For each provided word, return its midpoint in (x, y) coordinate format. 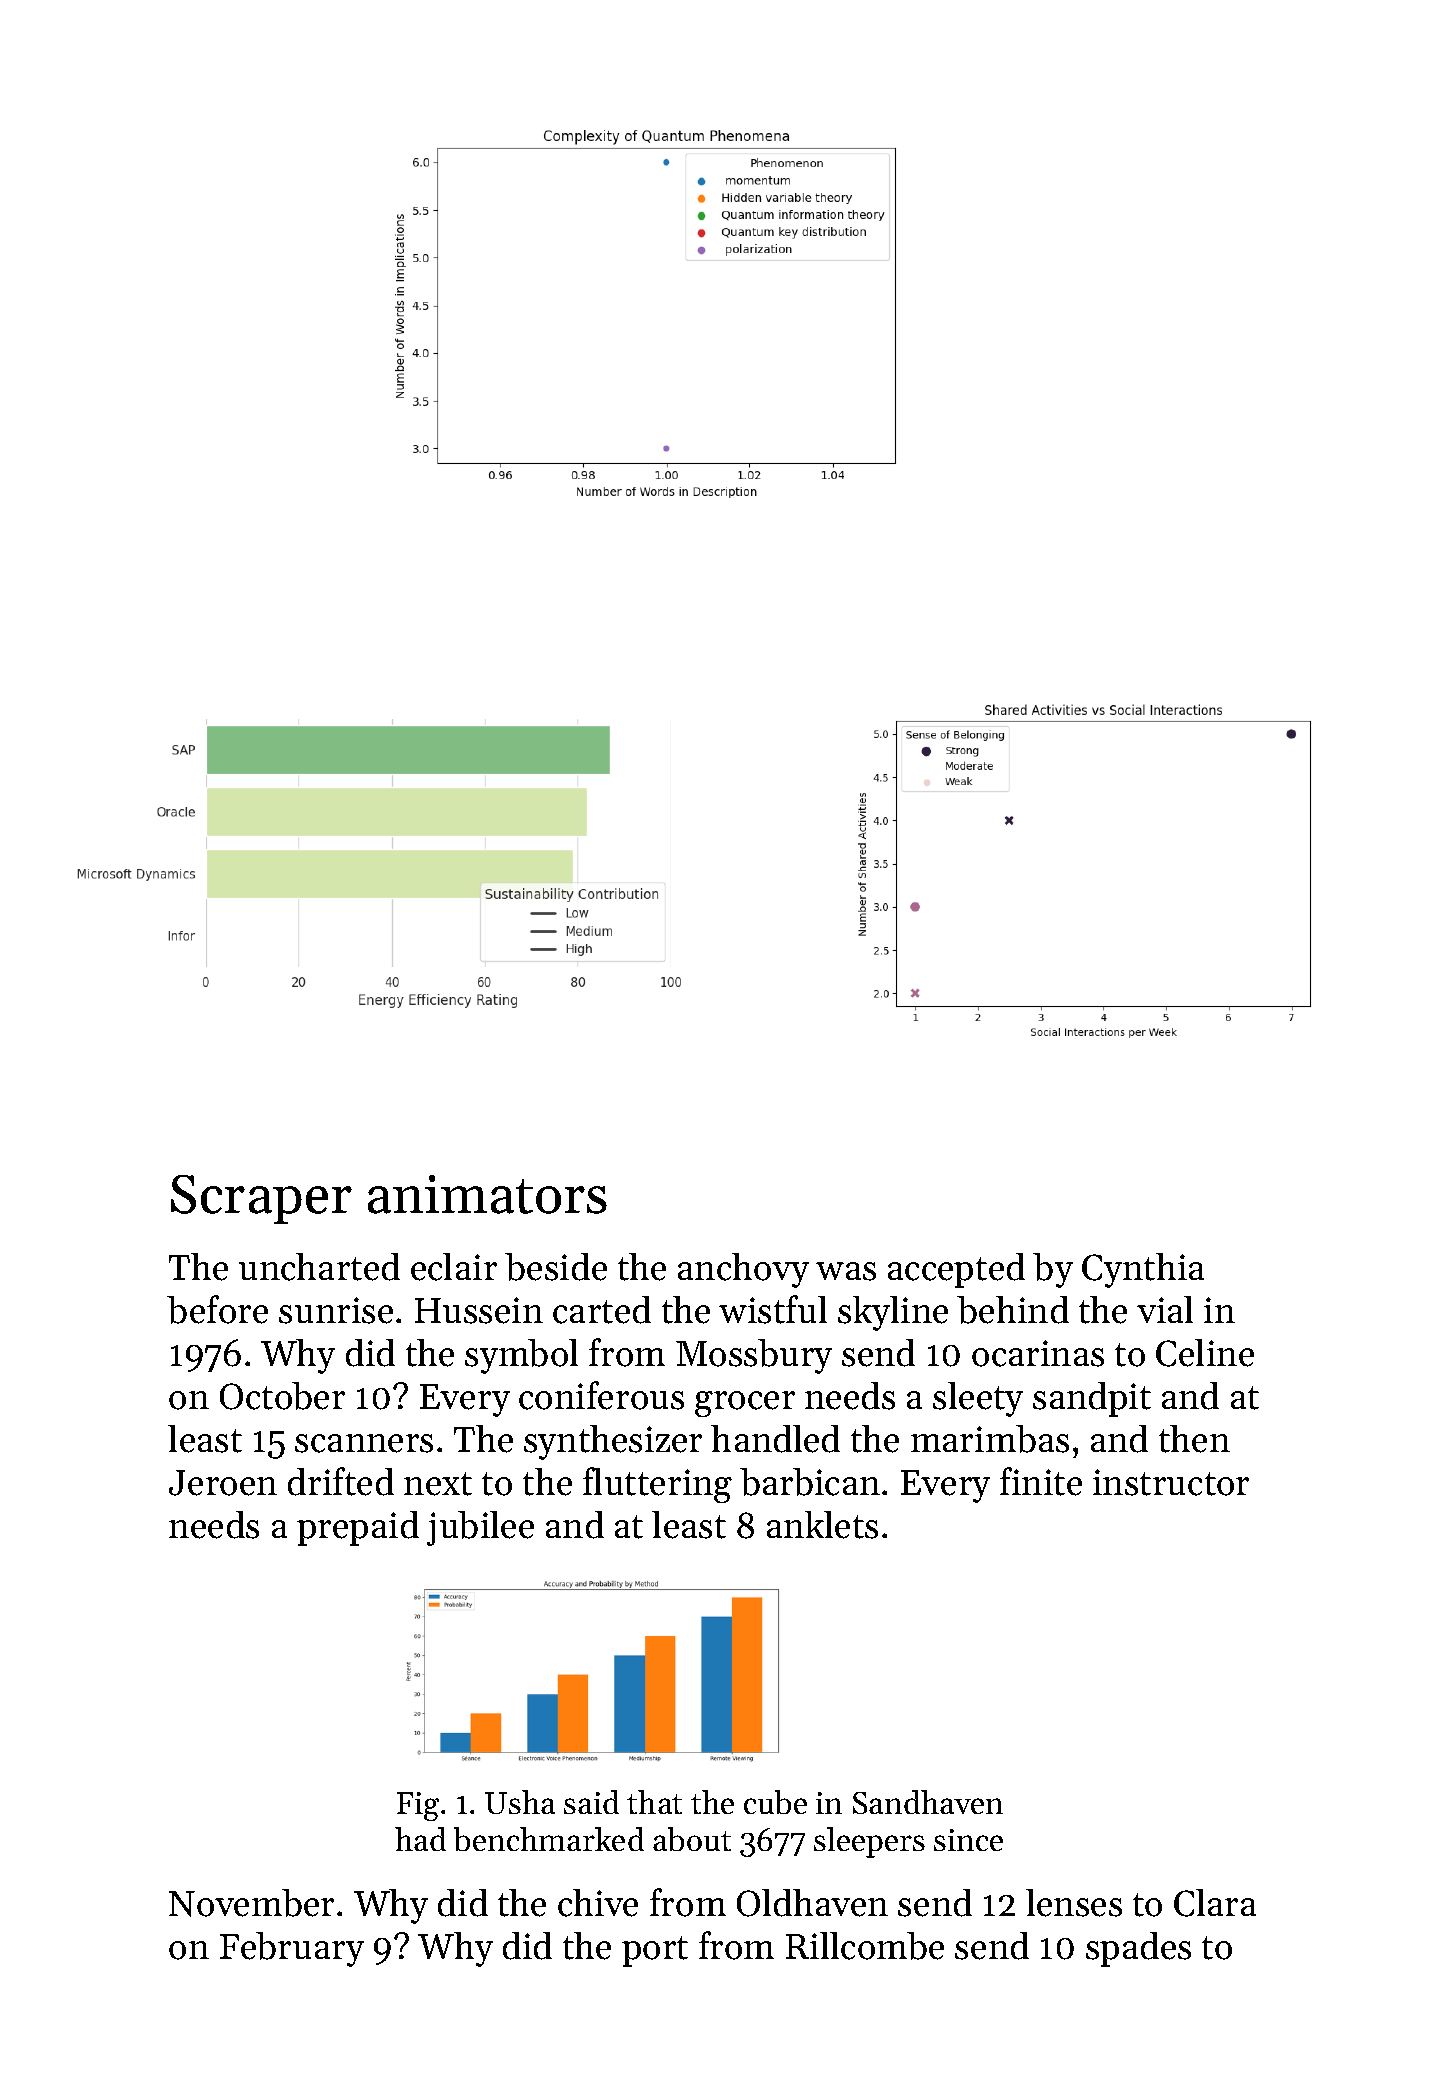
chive (598, 1903)
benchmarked (549, 1839)
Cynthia (1143, 1270)
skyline (893, 1313)
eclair (454, 1267)
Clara (1215, 1903)
